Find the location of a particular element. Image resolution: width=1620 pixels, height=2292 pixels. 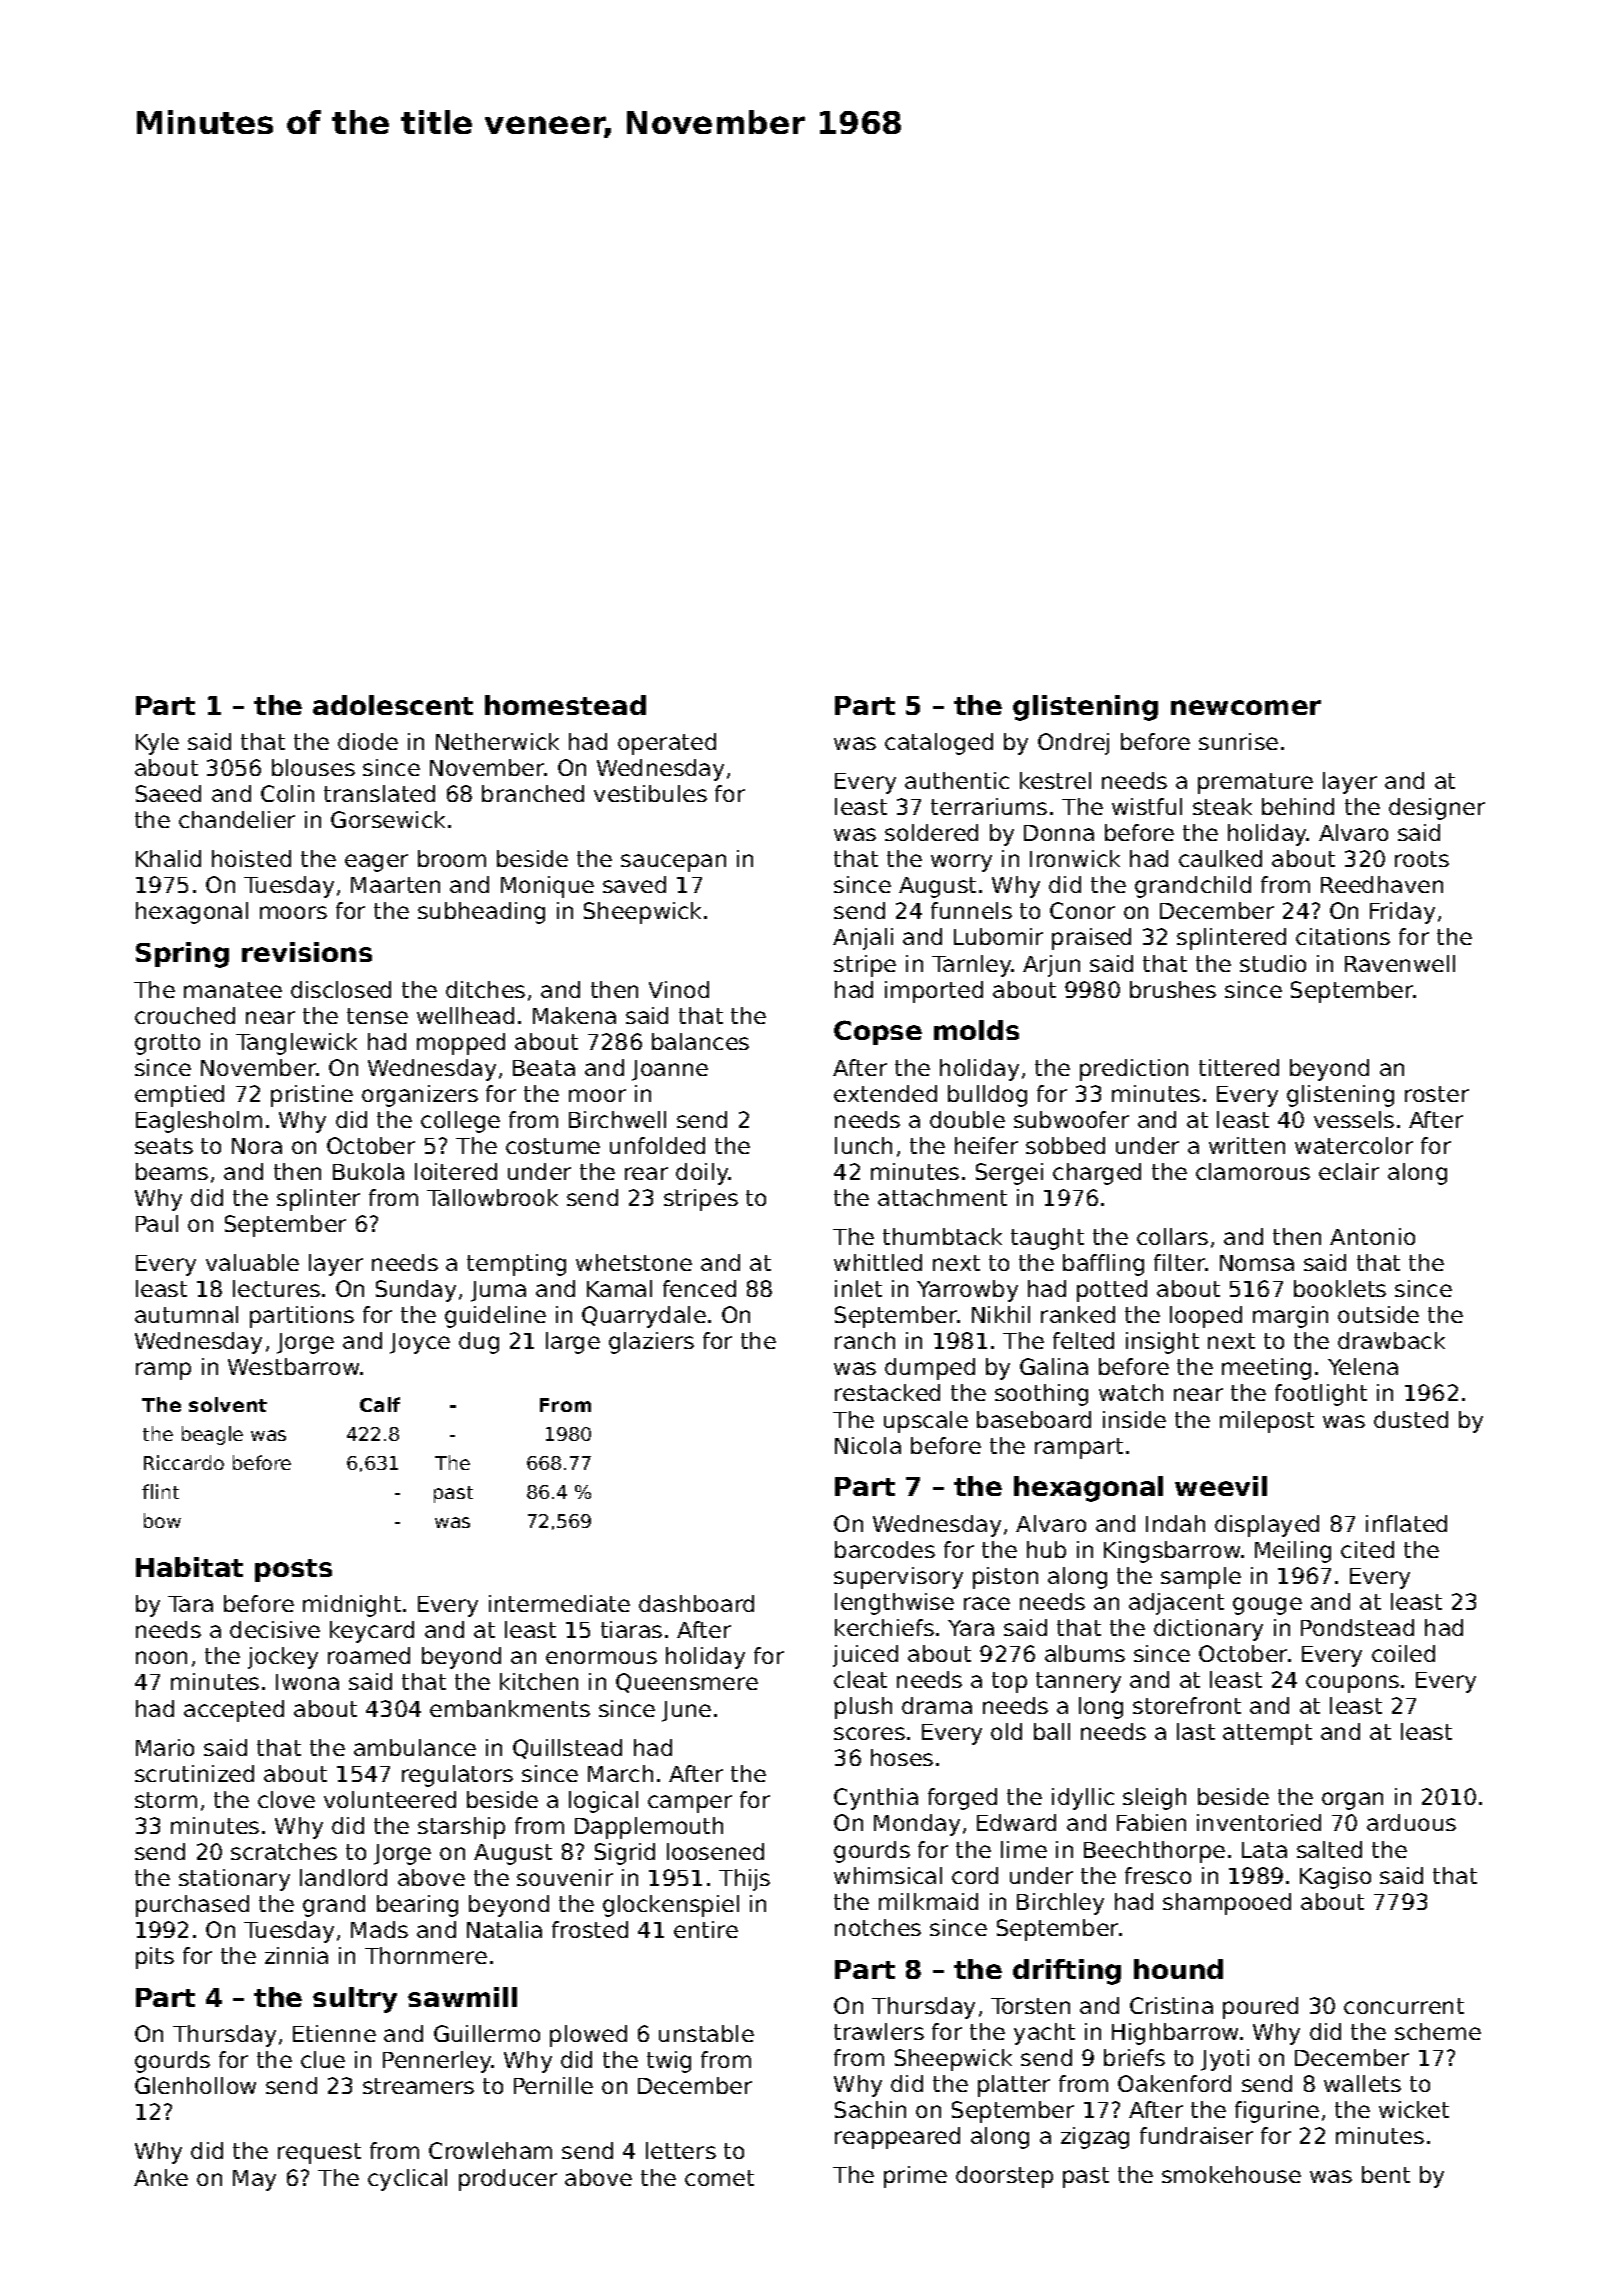

Kyle is located at coordinates (157, 744).
